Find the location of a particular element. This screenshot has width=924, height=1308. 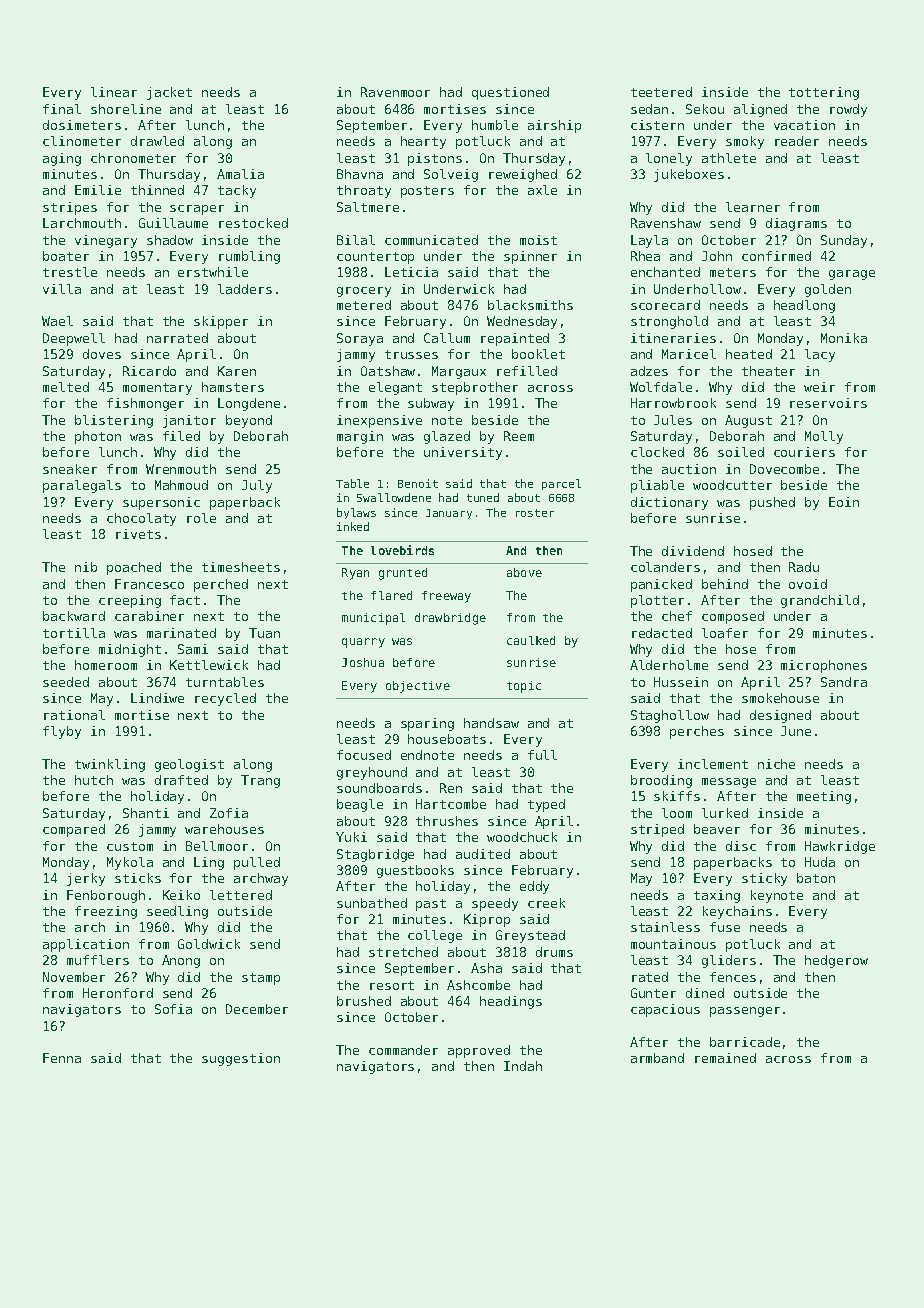

grunted is located at coordinates (403, 574).
